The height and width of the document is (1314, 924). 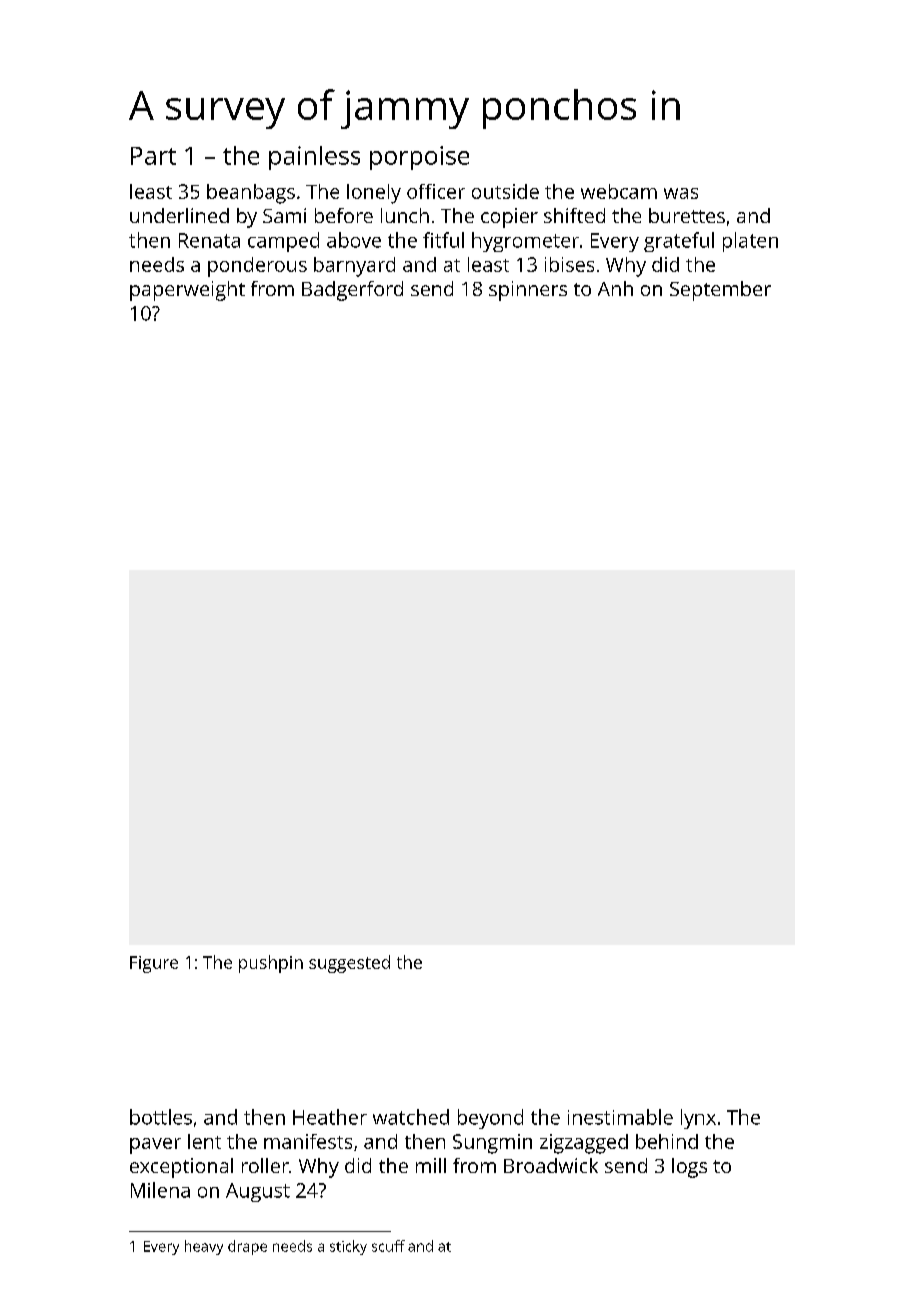 I want to click on paperweight, so click(x=187, y=291).
